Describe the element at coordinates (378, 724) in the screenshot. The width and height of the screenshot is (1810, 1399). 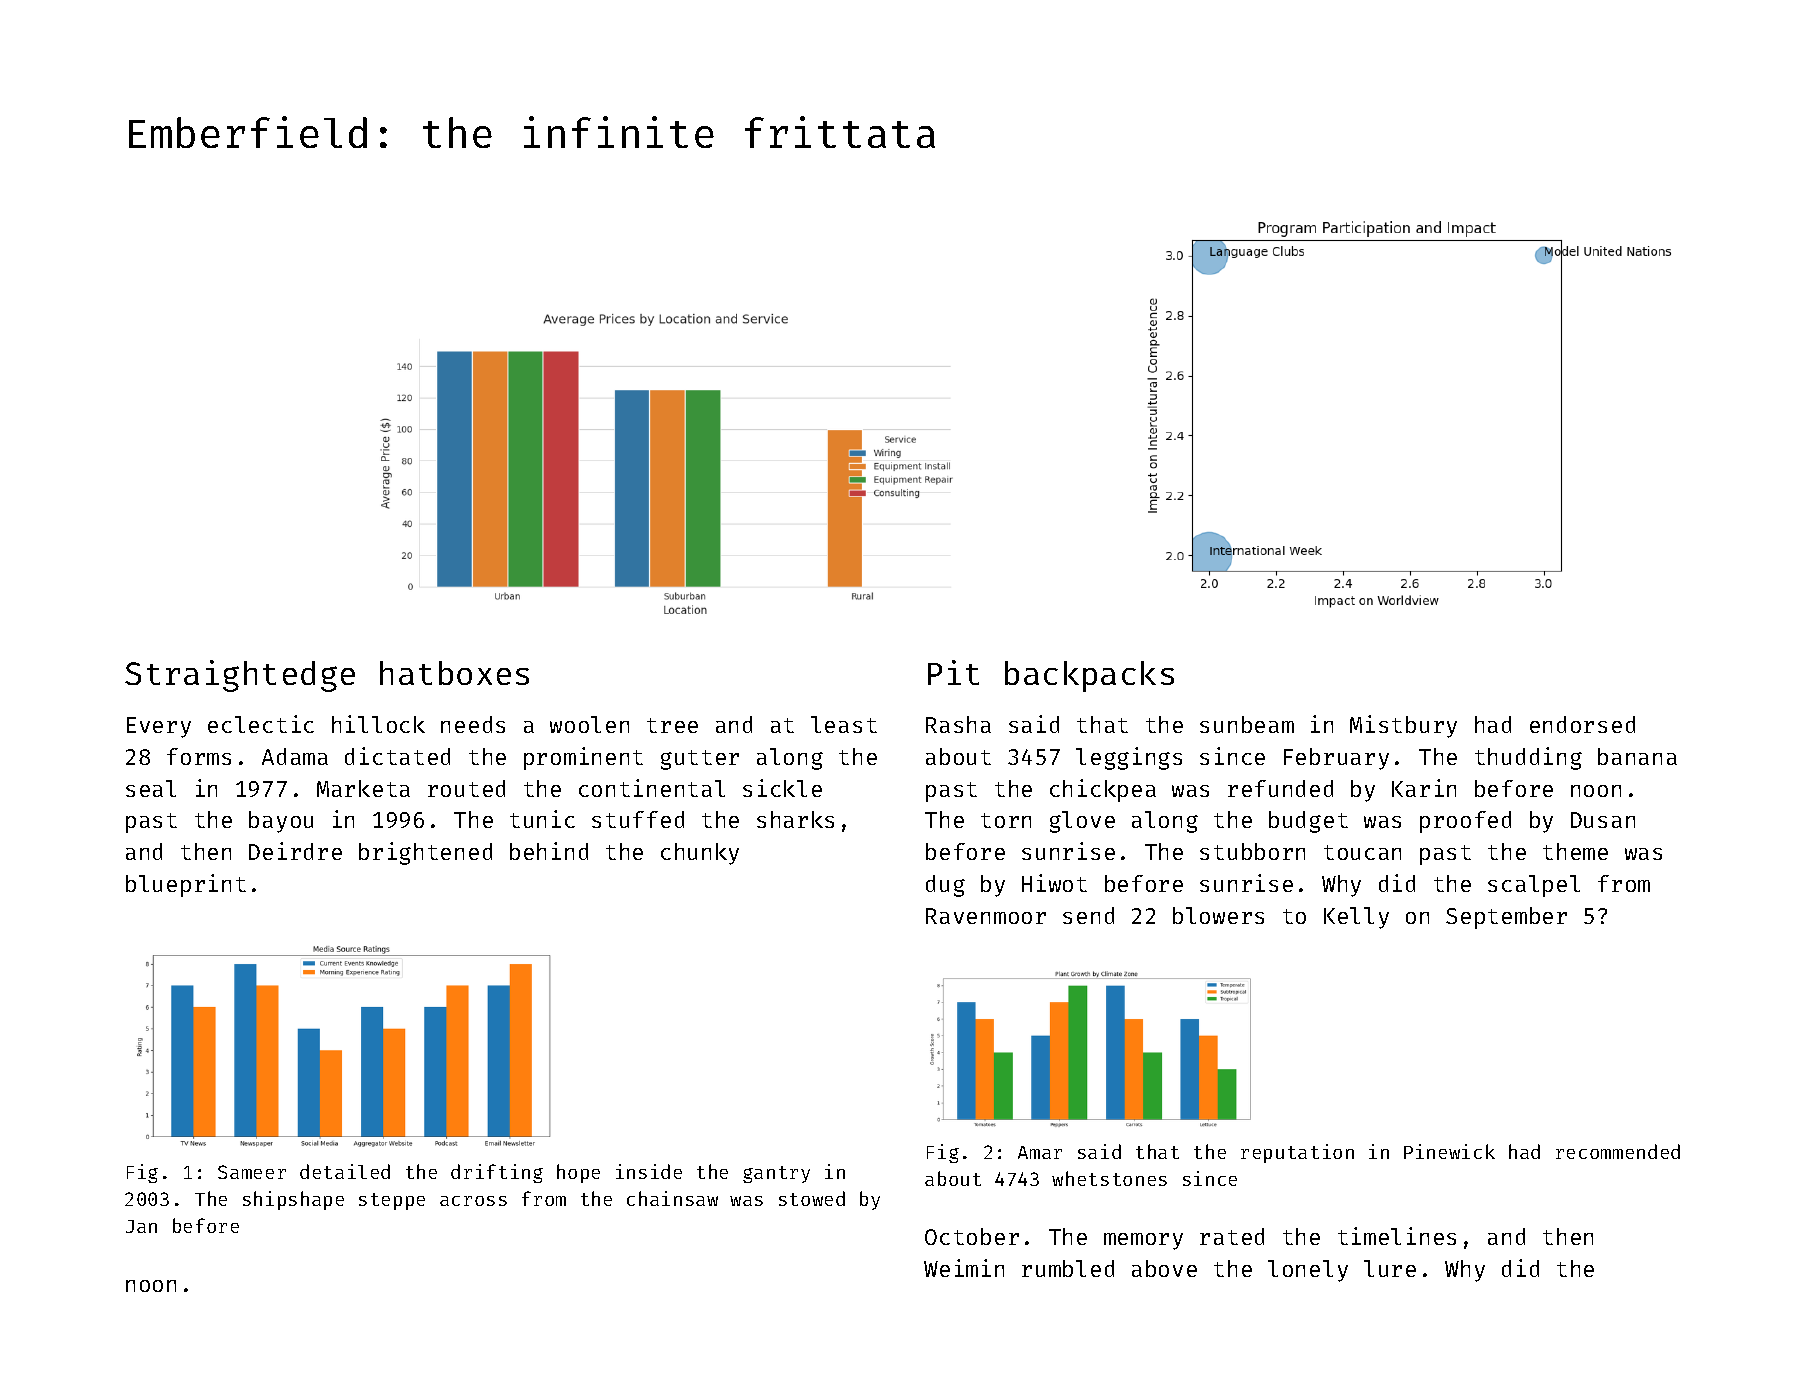
I see `hillock` at that location.
